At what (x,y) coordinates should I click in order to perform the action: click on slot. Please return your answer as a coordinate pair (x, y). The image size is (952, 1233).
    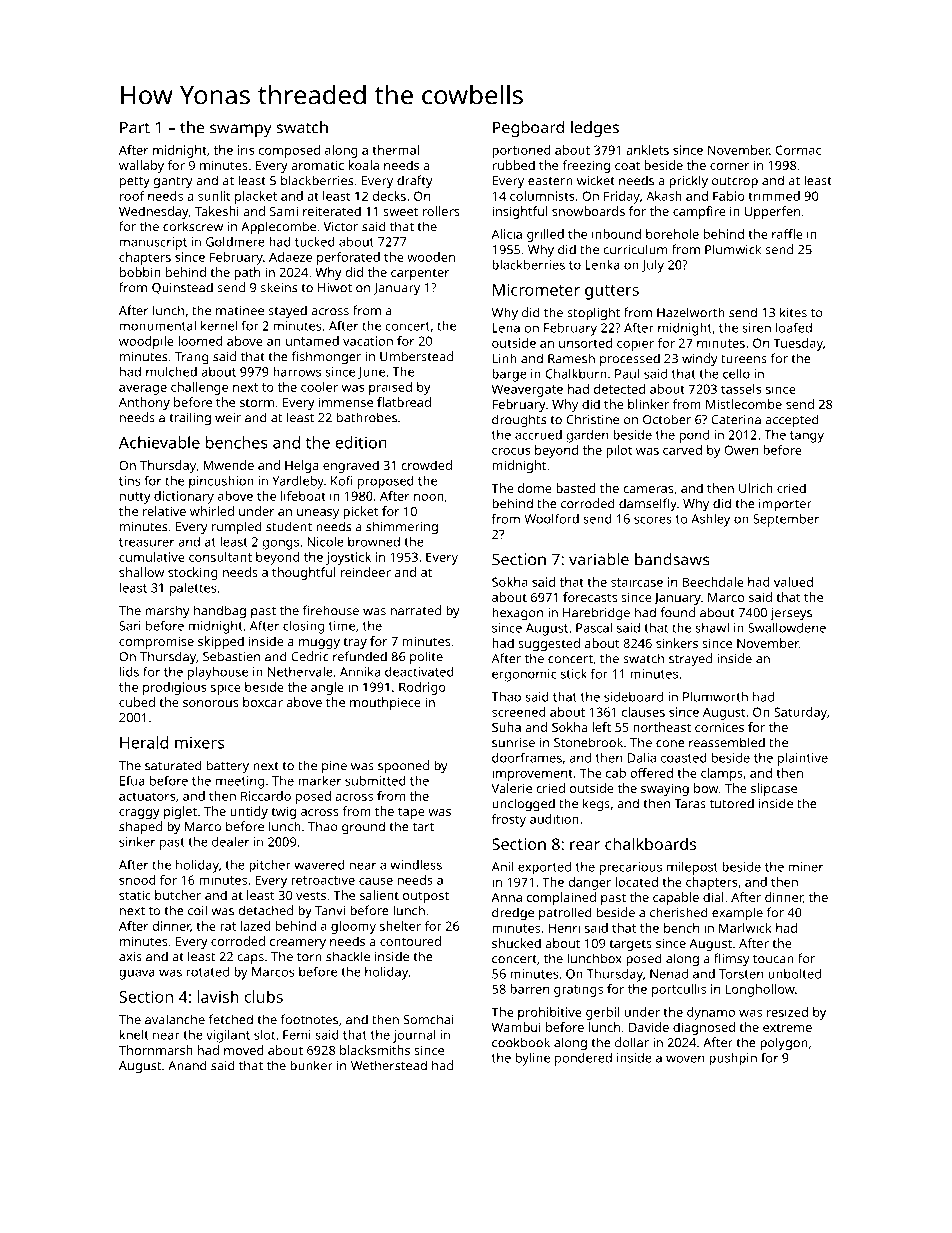
    Looking at the image, I should click on (264, 1034).
